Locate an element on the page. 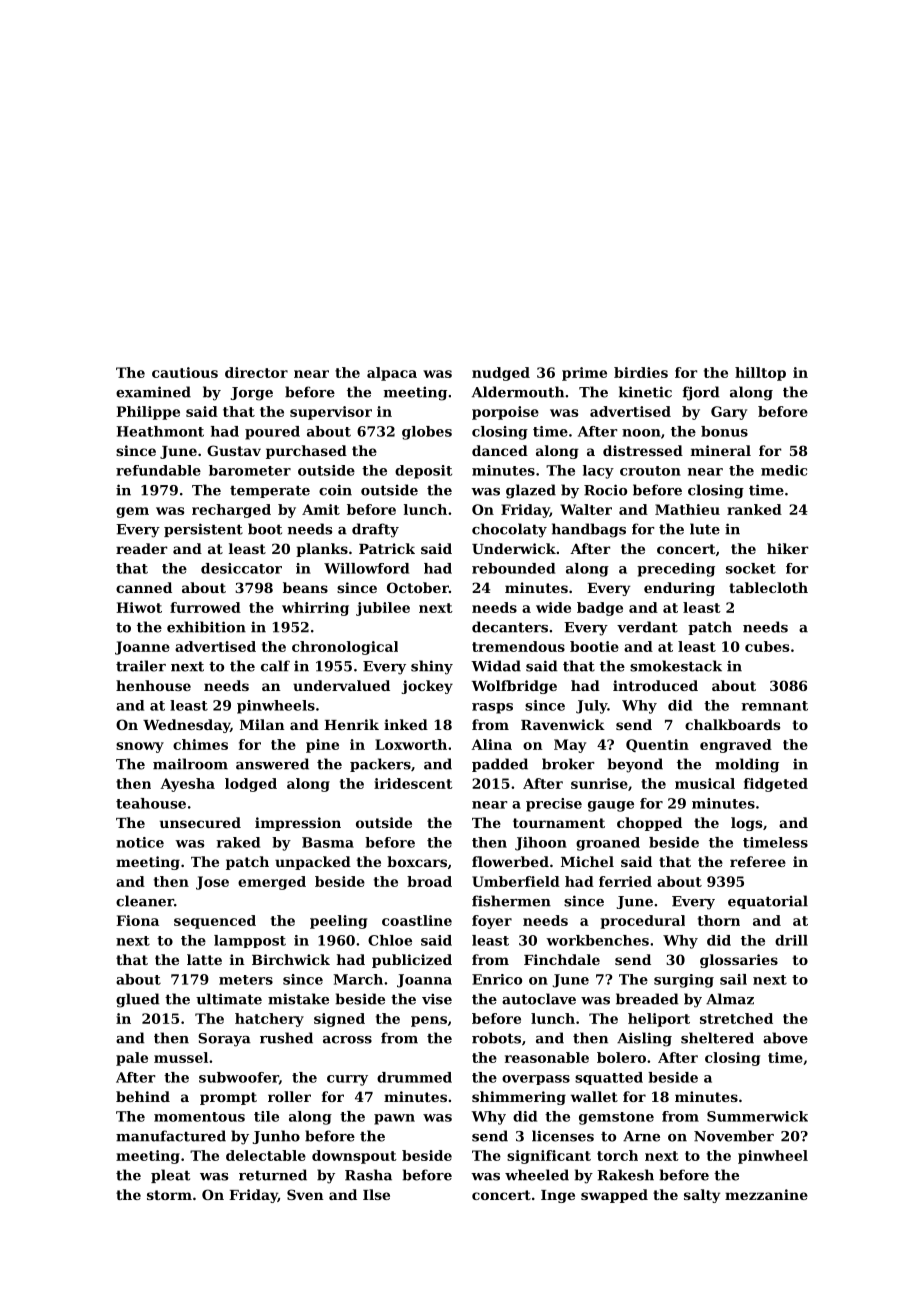 The width and height of the image is (924, 1308). teahouse is located at coordinates (151, 803).
